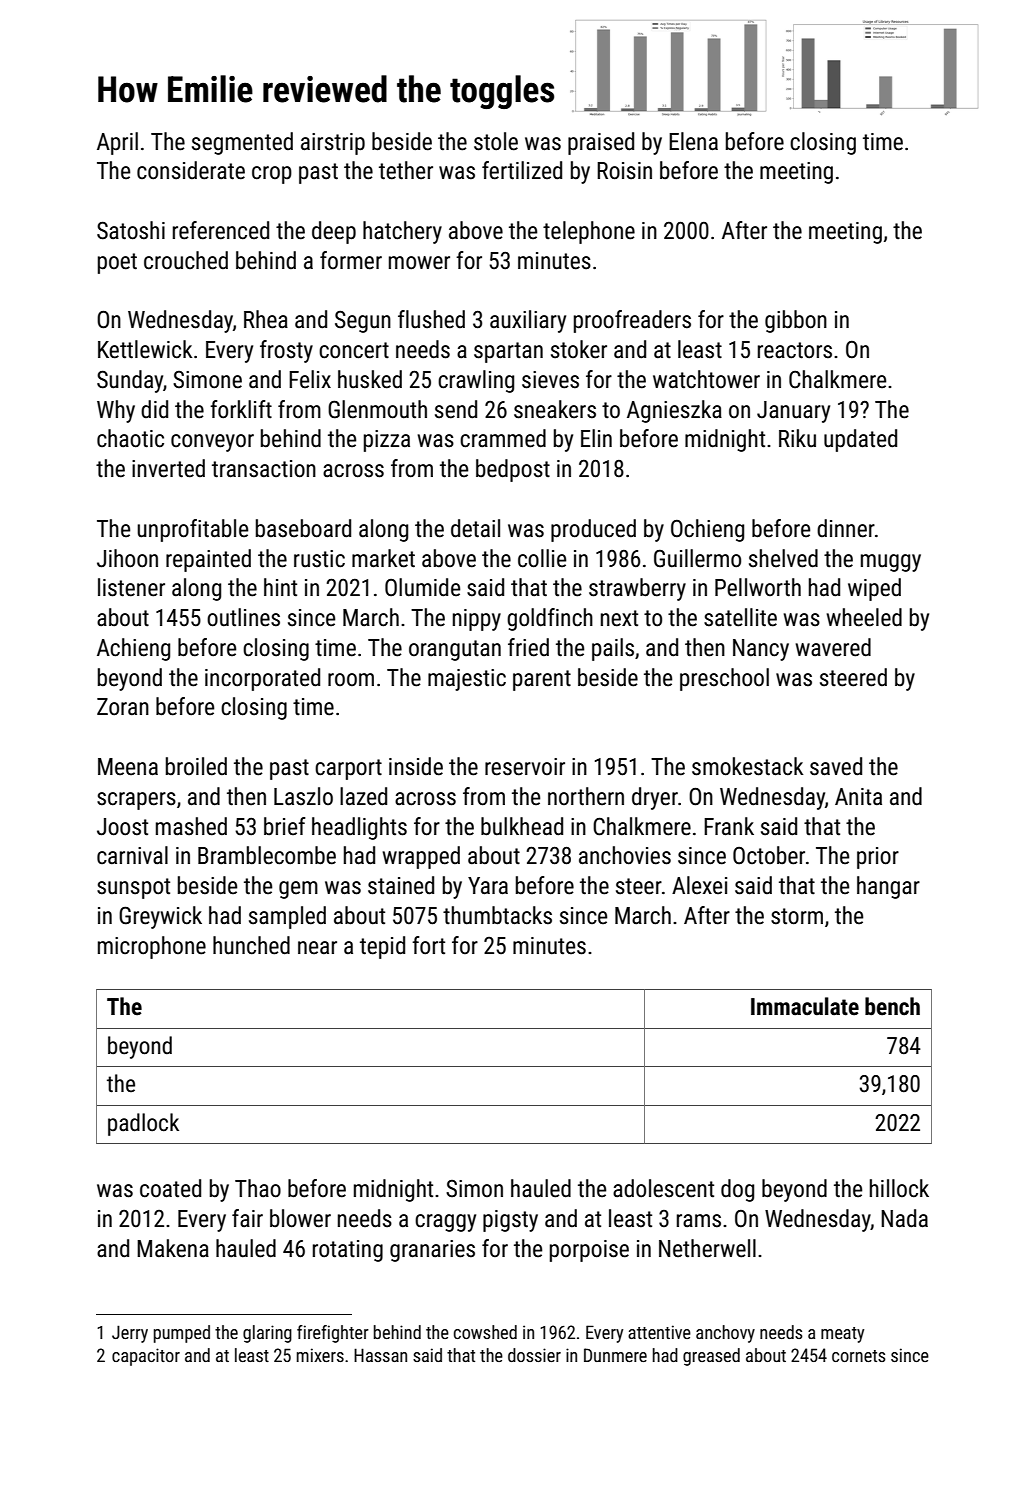  What do you see at coordinates (693, 141) in the screenshot?
I see `Elena` at bounding box center [693, 141].
